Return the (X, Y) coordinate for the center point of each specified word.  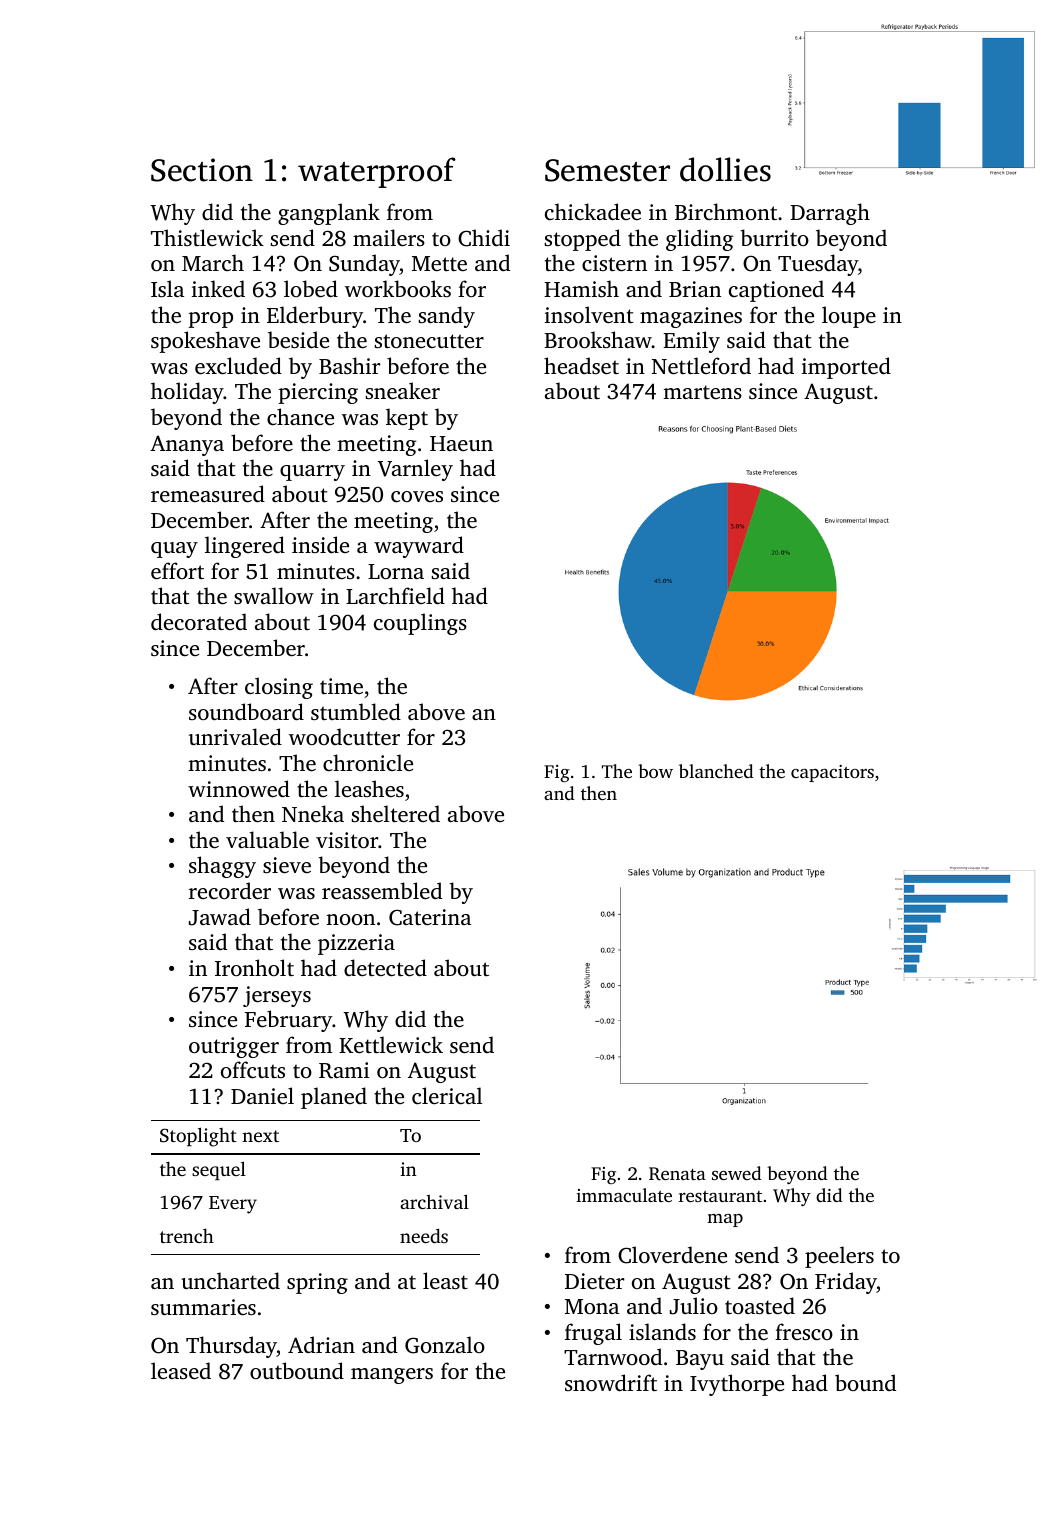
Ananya (187, 445)
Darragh (830, 214)
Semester (607, 170)
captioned (776, 291)
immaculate (624, 1195)
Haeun (461, 443)
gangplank (329, 214)
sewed (736, 1173)
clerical (447, 1095)
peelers (839, 1257)
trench (187, 1236)
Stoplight (198, 1137)
